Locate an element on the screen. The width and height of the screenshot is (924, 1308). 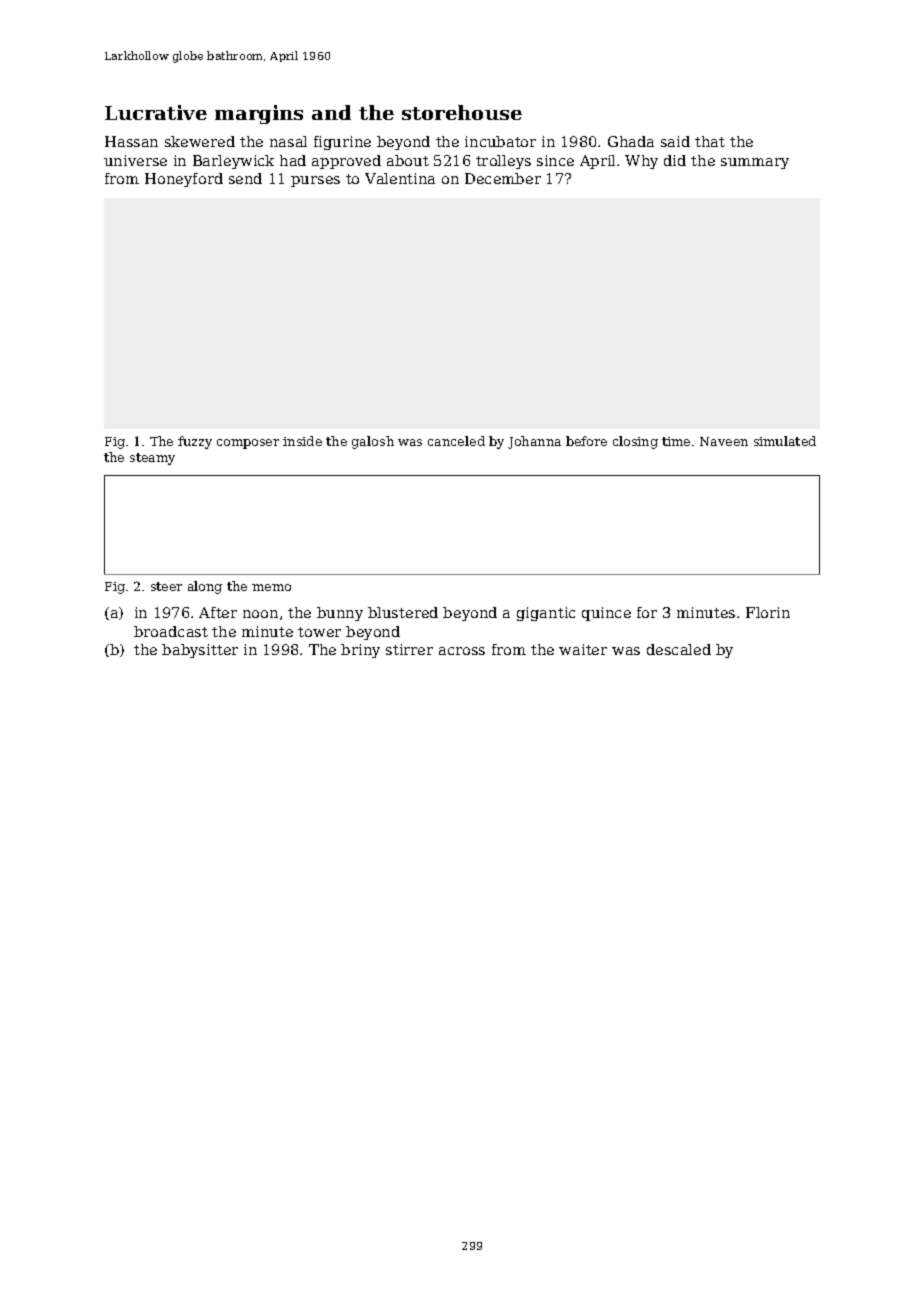
trolleys is located at coordinates (503, 162).
